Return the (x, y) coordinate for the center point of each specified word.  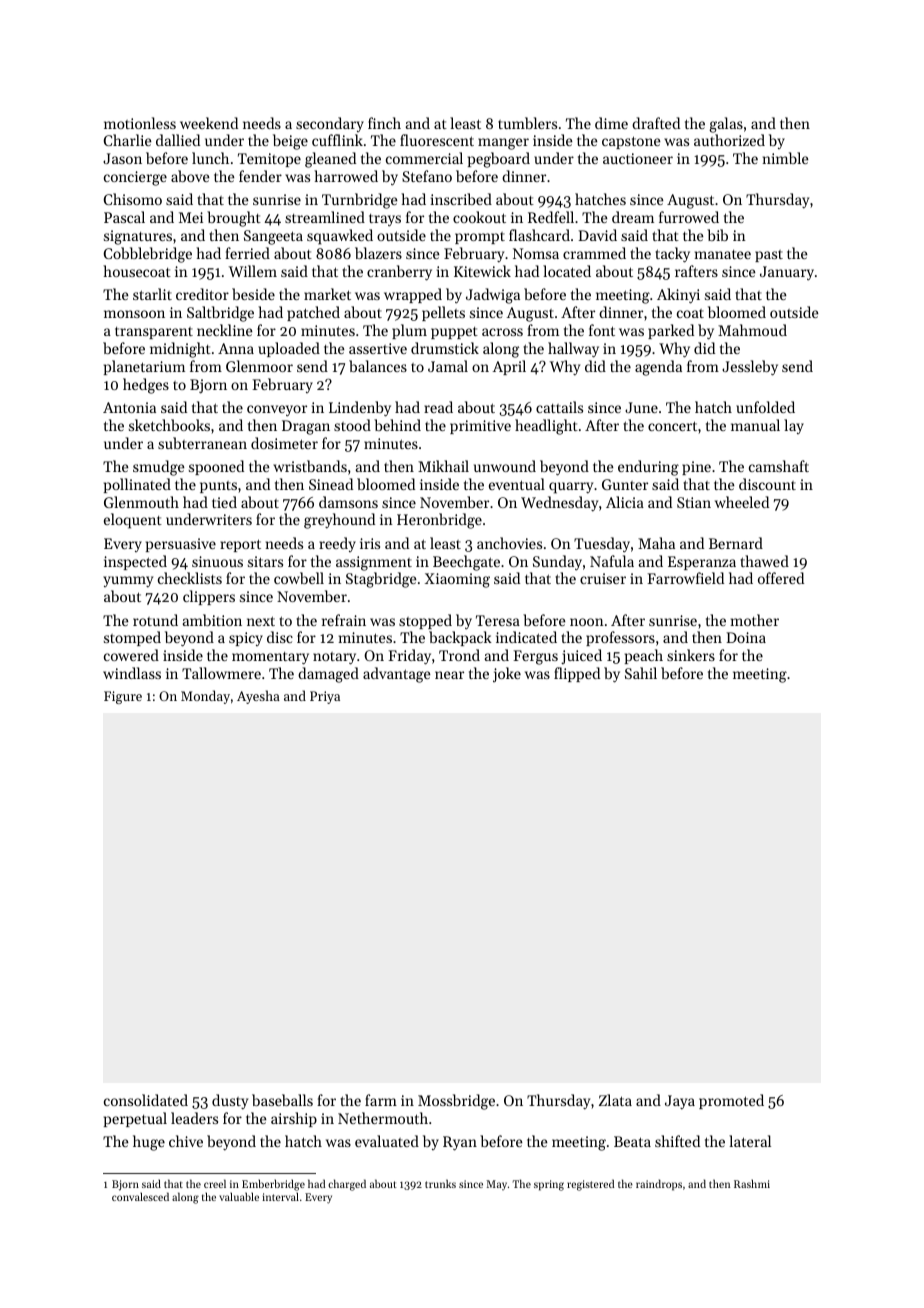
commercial (424, 158)
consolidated (146, 1100)
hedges (146, 386)
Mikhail (443, 466)
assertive (378, 348)
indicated (526, 637)
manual (755, 425)
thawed (764, 561)
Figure (123, 697)
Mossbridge (456, 1102)
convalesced (140, 1196)
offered (781, 578)
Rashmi (752, 1183)
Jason (122, 158)
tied (224, 502)
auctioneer (638, 158)
